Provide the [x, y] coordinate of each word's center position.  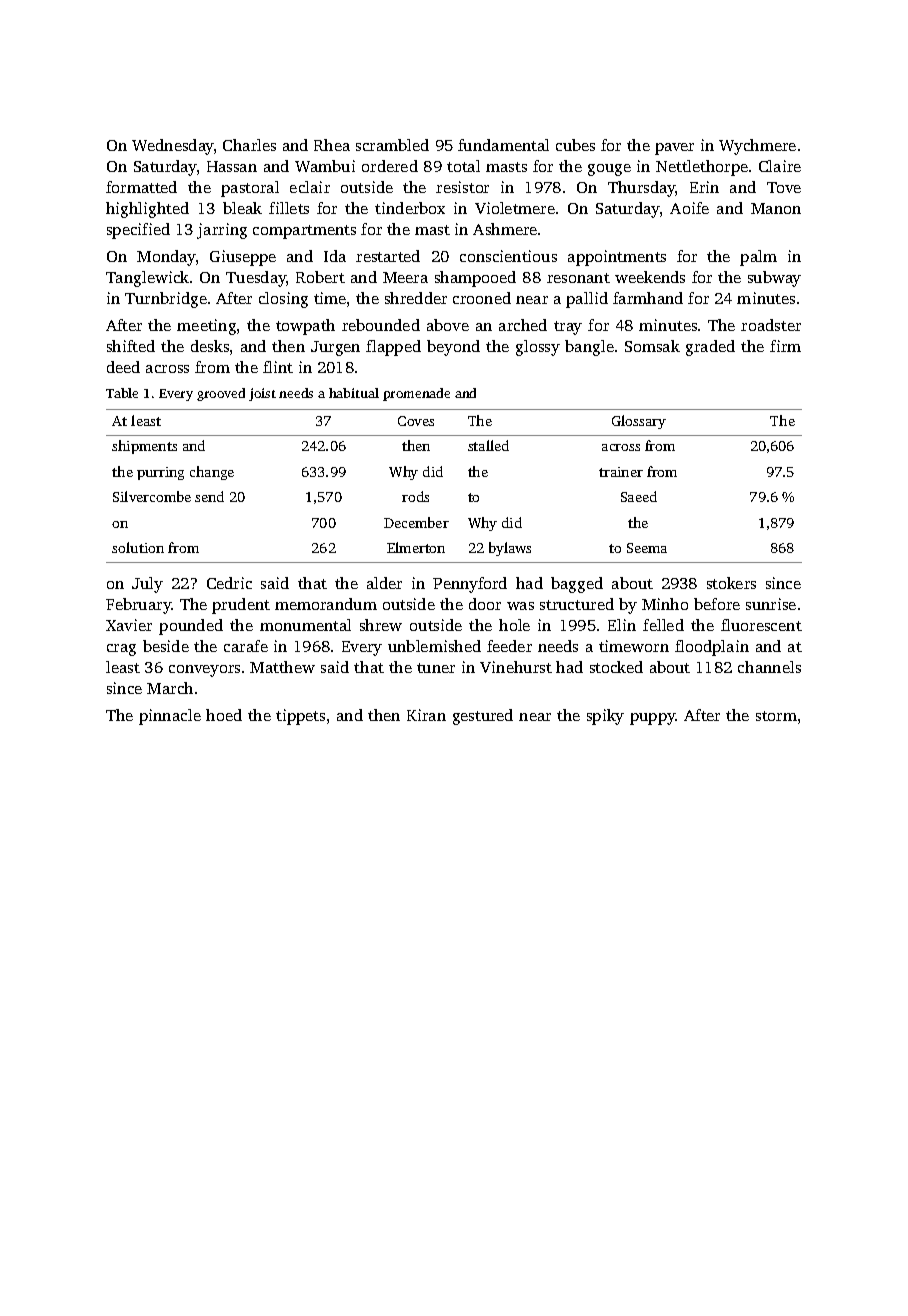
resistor [462, 187]
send [209, 496]
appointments [617, 258]
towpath [305, 327]
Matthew [282, 667]
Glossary [639, 422]
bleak [242, 208]
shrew [381, 625]
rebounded [381, 325]
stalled [488, 445]
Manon [776, 208]
